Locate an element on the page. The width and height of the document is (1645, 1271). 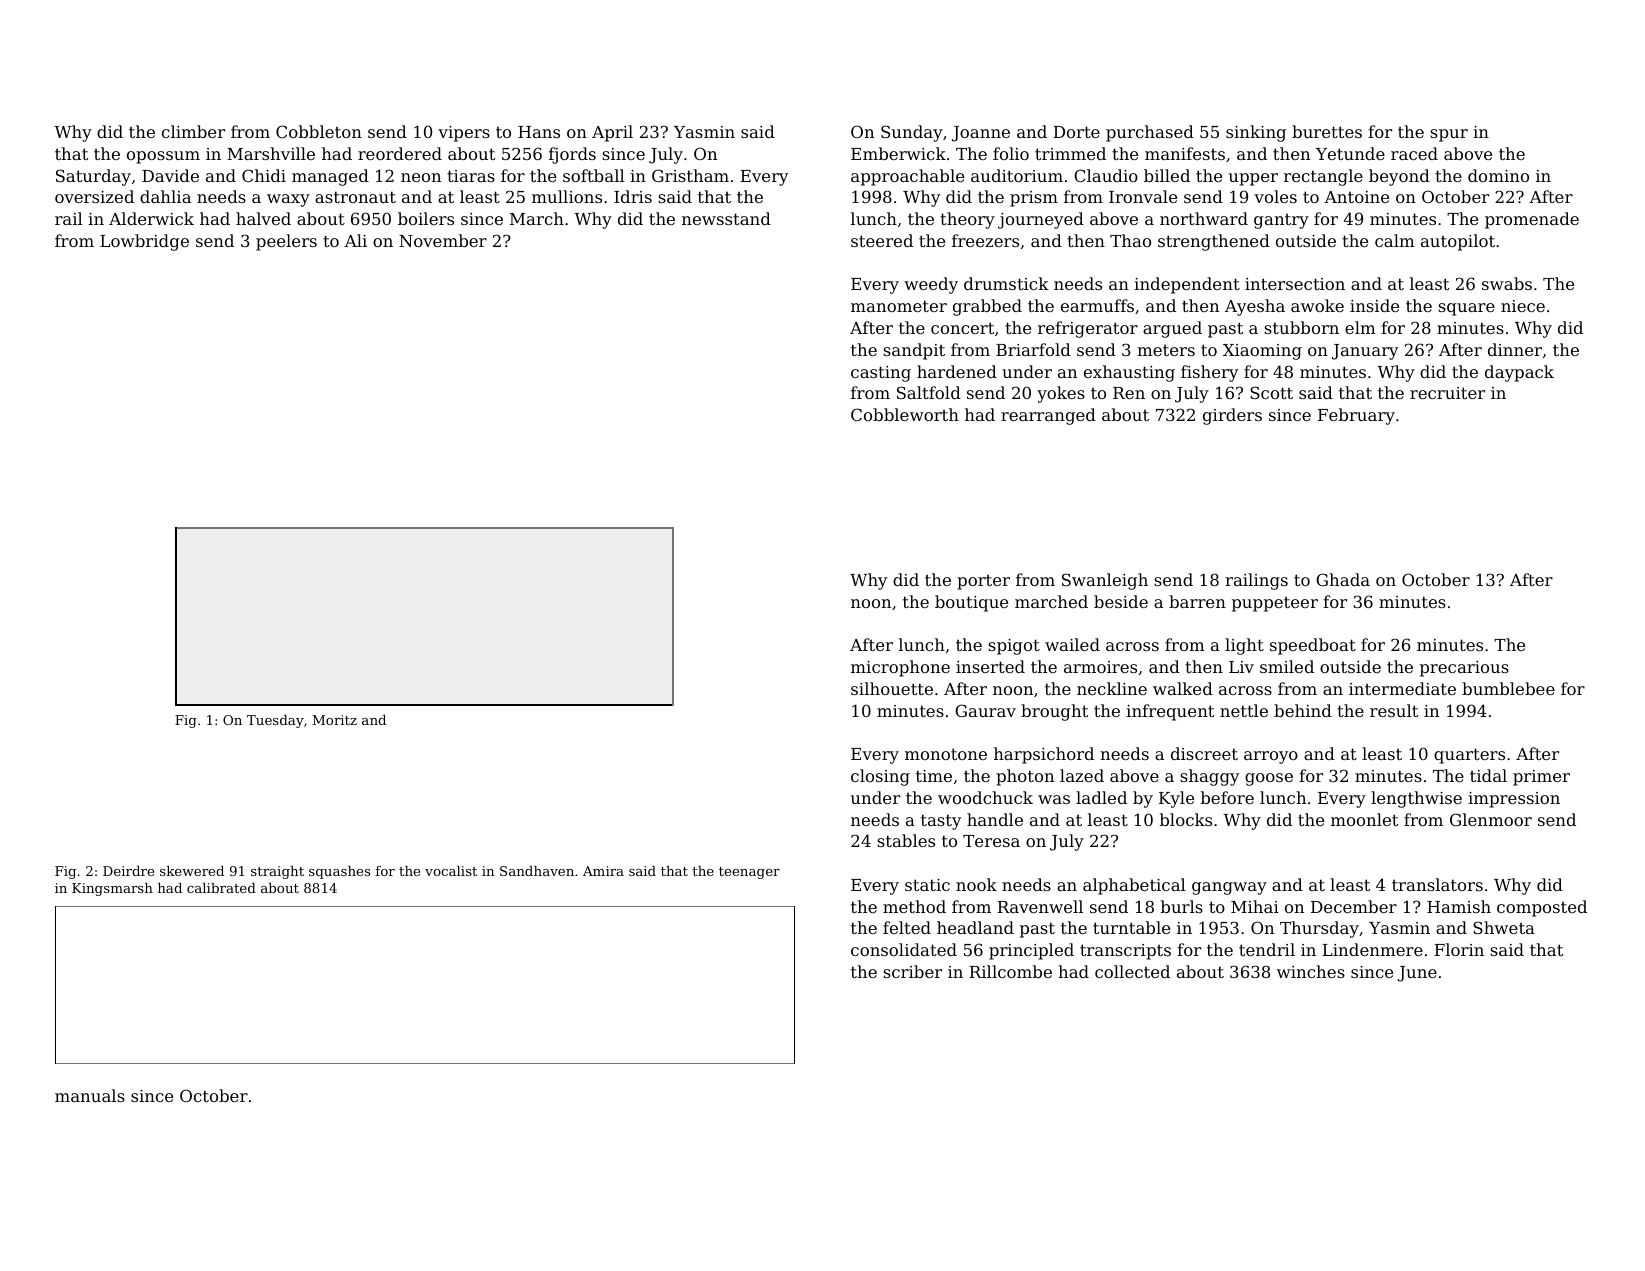
boutique is located at coordinates (971, 603).
